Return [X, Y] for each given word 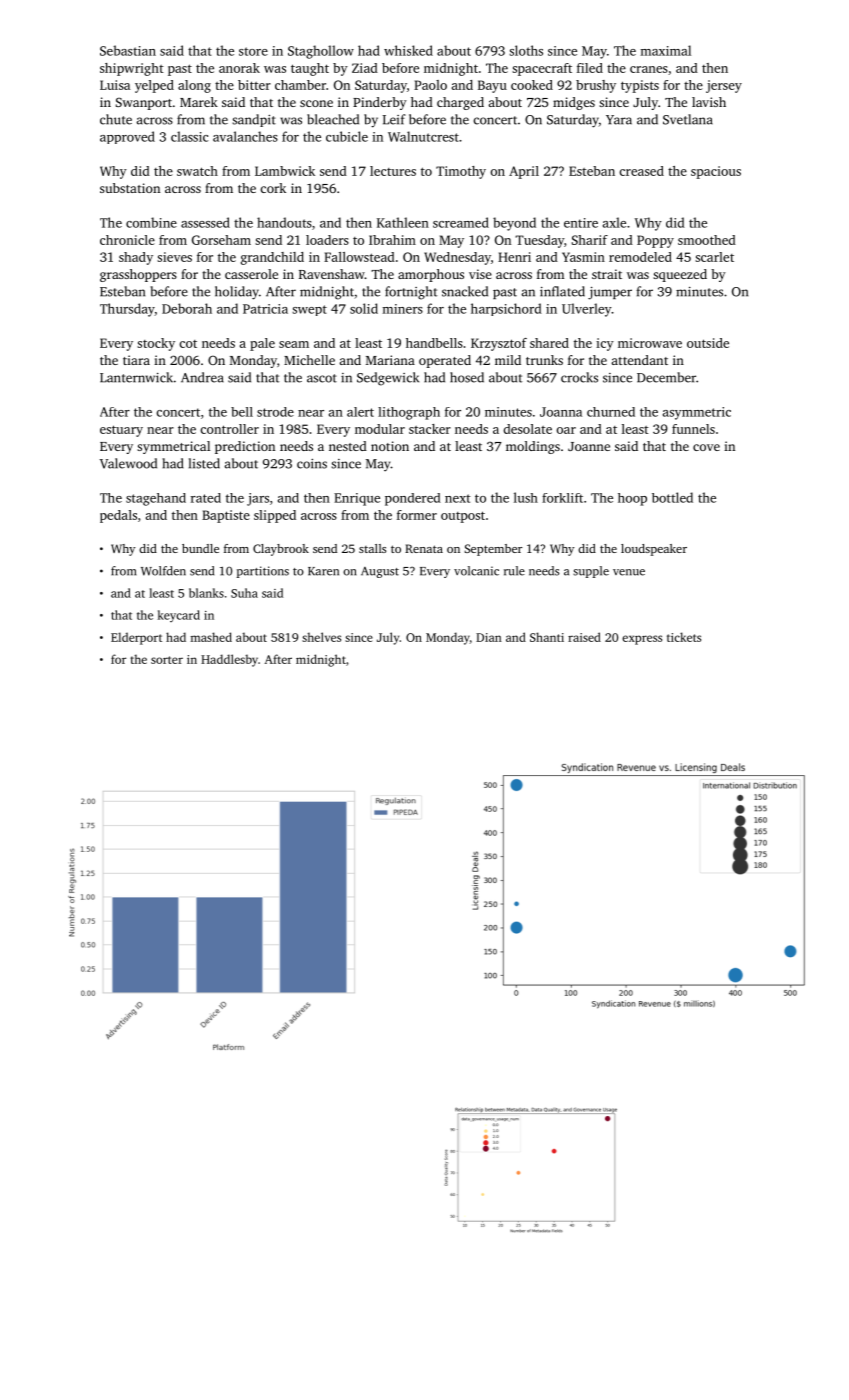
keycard [179, 616]
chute [116, 119]
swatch [197, 171]
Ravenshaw [332, 274]
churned [611, 412]
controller [229, 429]
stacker [430, 429]
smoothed [707, 240]
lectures [393, 171]
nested [348, 446]
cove [706, 447]
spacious [716, 172]
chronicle [127, 240]
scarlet [714, 257]
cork [273, 188]
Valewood [128, 463]
